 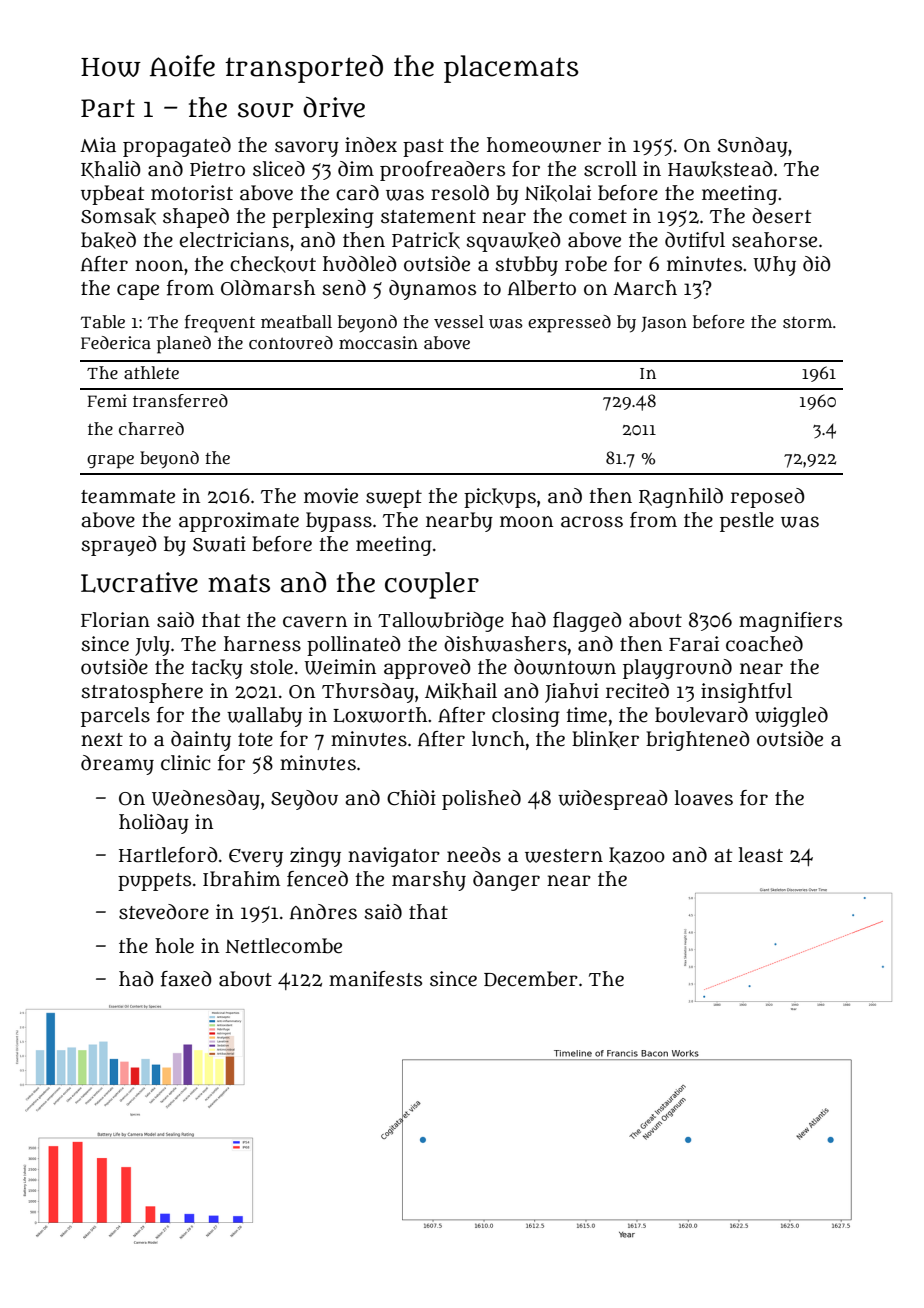 I want to click on vessel, so click(x=459, y=321).
